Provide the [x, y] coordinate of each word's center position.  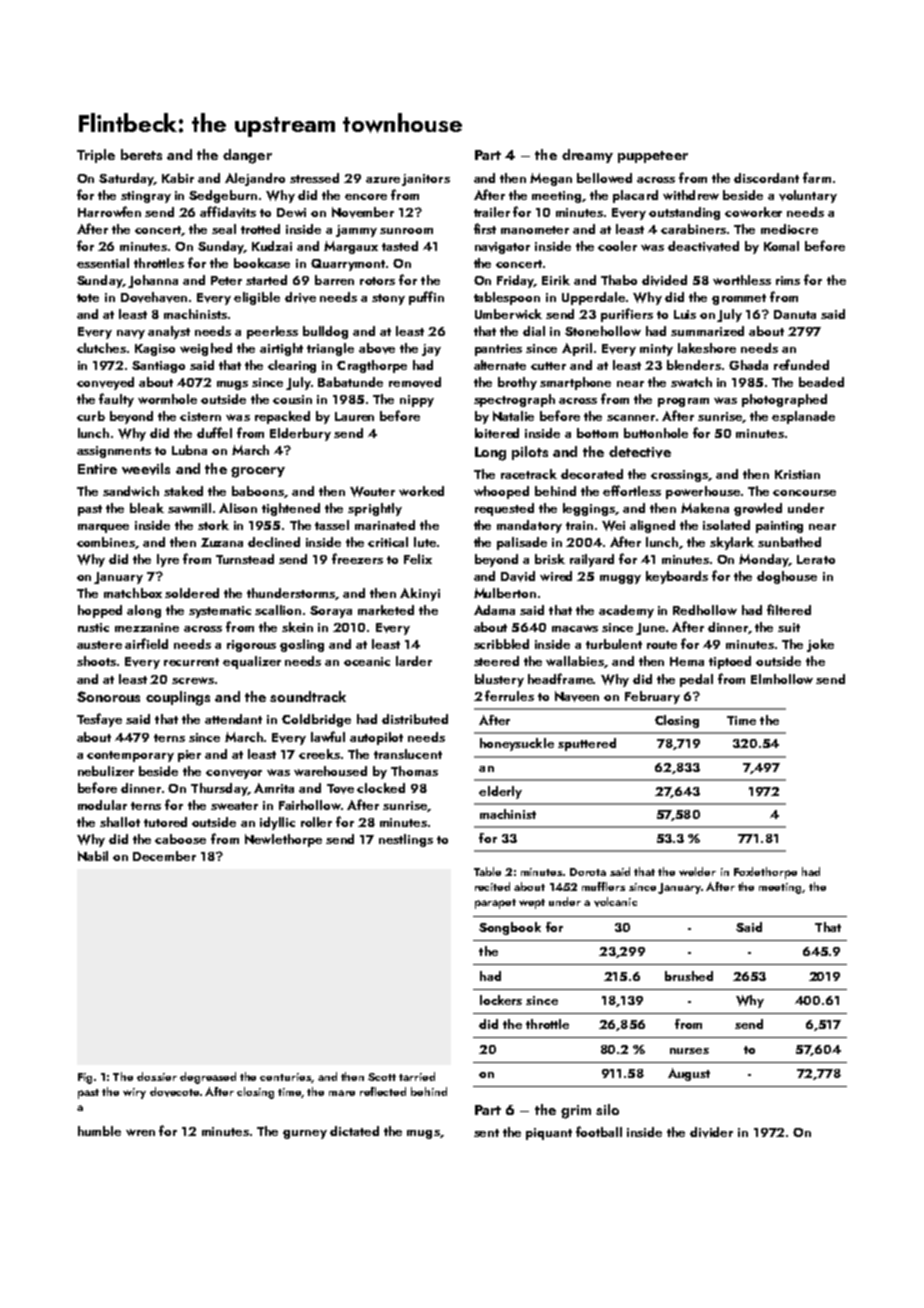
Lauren [354, 416]
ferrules [509, 695]
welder [697, 871]
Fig [85, 1078]
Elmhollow [782, 679]
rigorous [251, 646]
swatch [691, 382]
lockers [501, 1000]
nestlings [406, 840]
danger [247, 156]
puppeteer [653, 157]
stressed [314, 178]
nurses [689, 1051]
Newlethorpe [283, 840]
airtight [281, 349]
